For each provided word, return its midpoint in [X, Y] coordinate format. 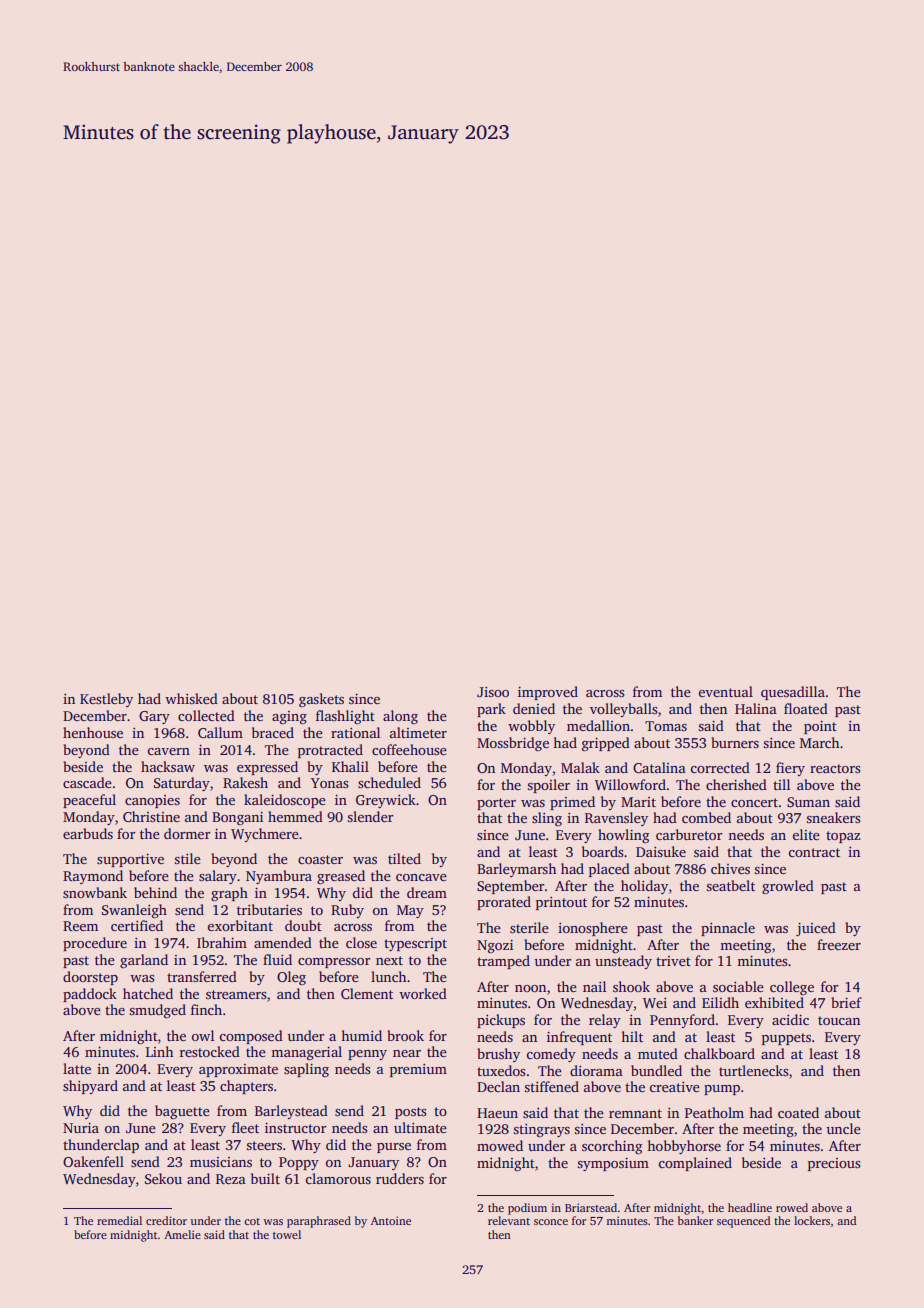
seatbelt [731, 885]
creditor [166, 1220]
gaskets [321, 700]
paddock [90, 995]
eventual [726, 691]
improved [548, 693]
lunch [388, 976]
